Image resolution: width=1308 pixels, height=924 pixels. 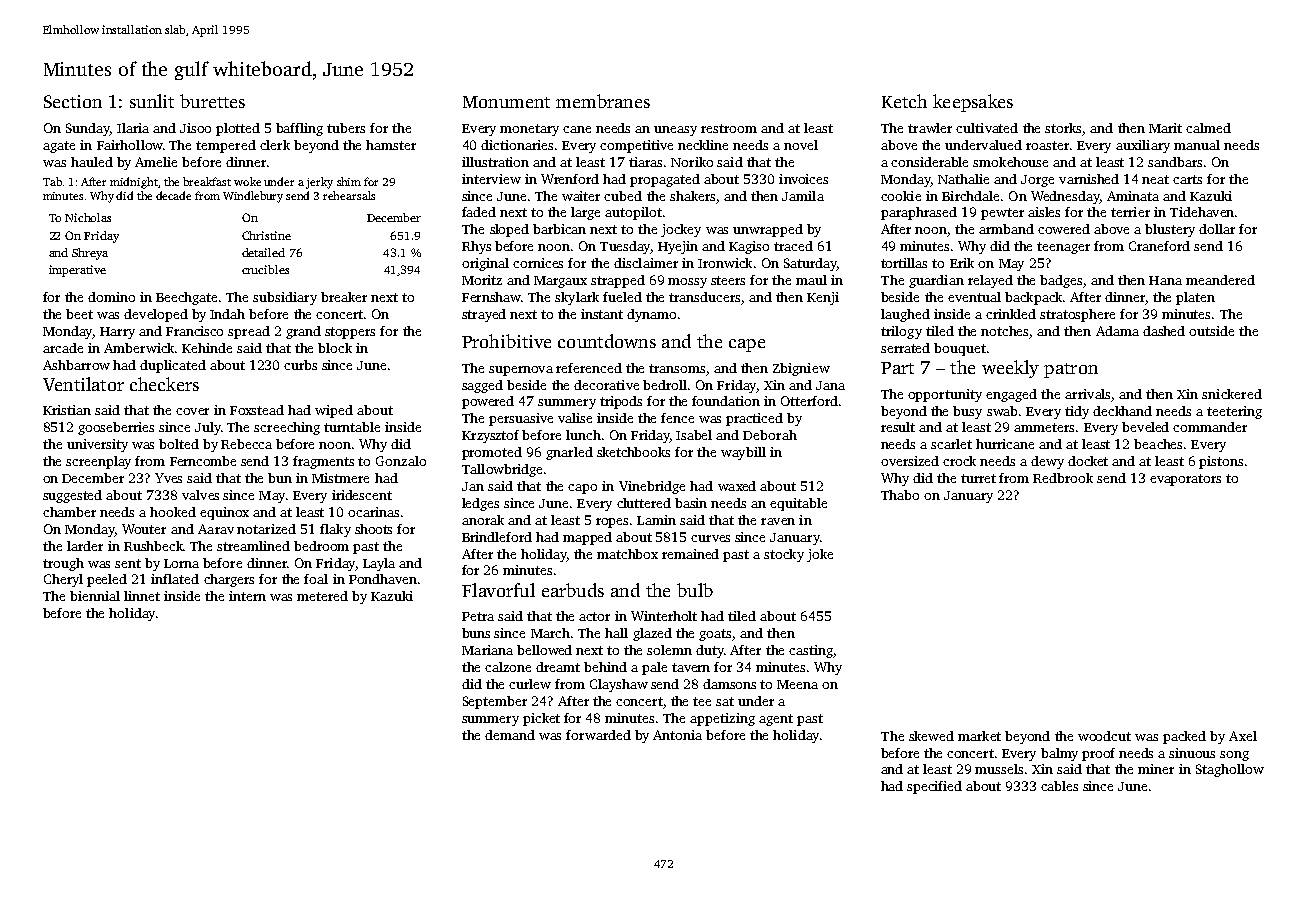 I want to click on Shreya, so click(x=90, y=254).
